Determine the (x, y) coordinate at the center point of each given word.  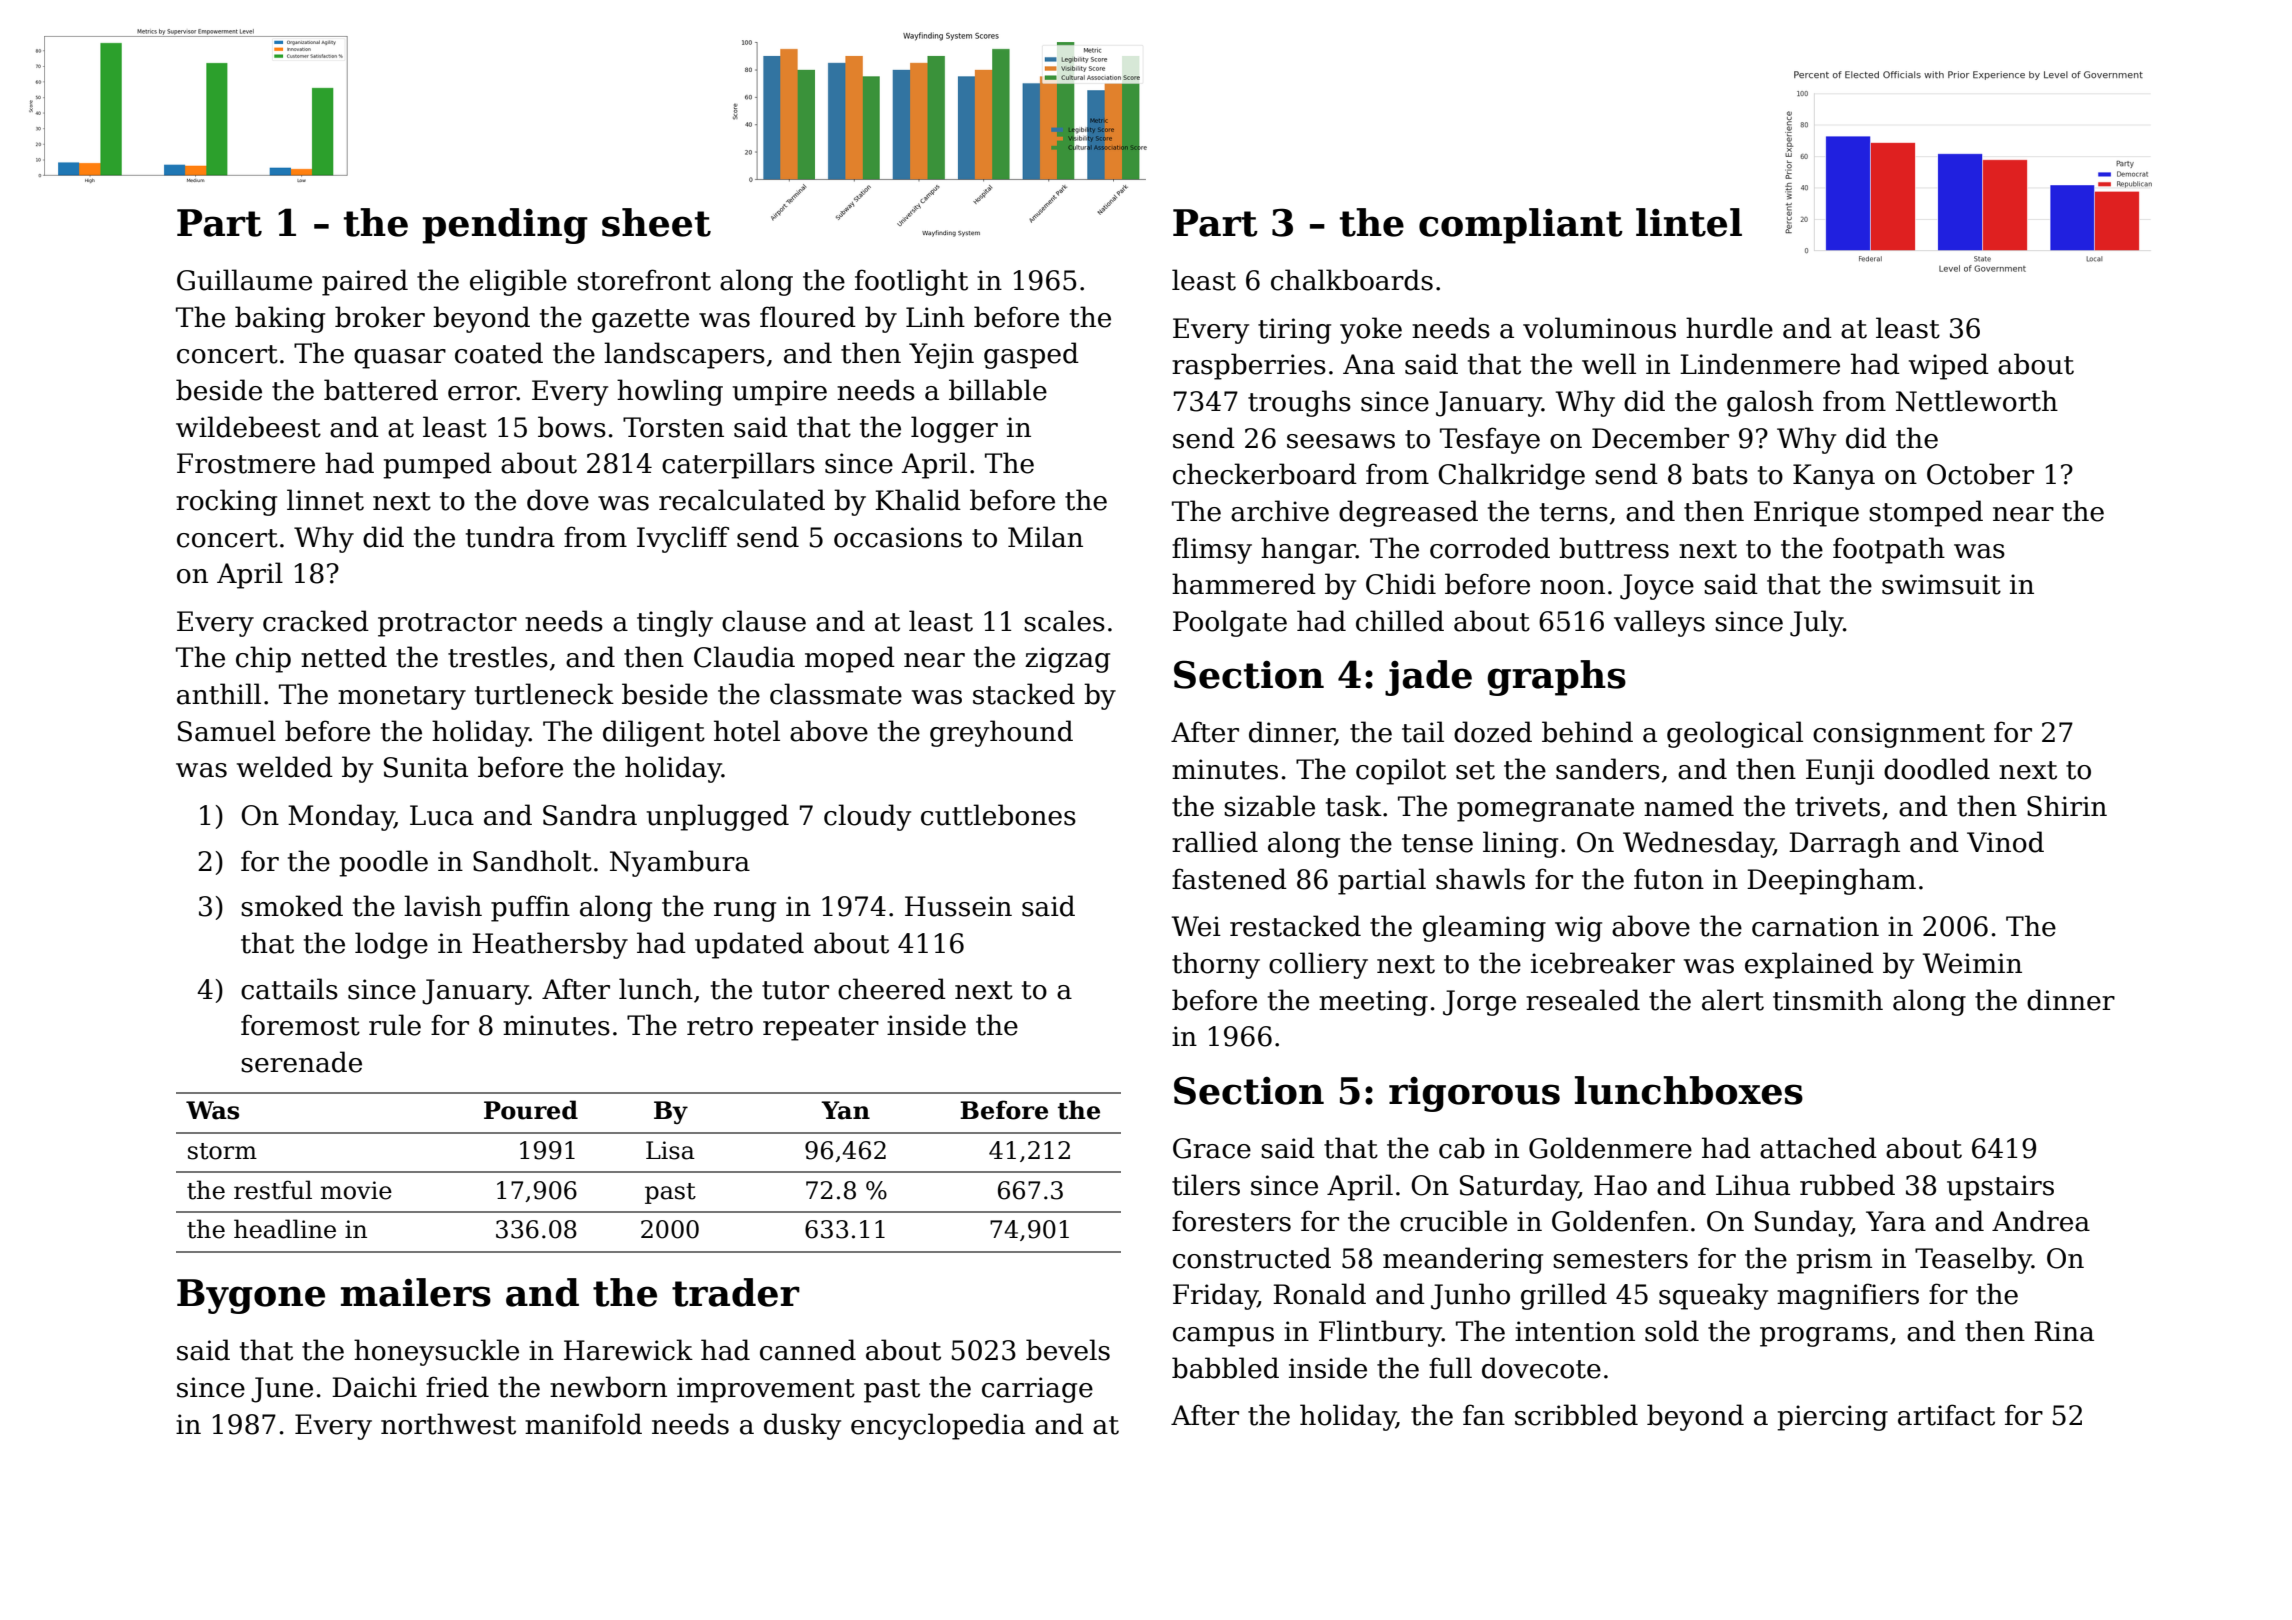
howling (670, 392)
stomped (1926, 513)
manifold (583, 1424)
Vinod (2005, 842)
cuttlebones (998, 815)
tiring (1294, 331)
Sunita (426, 767)
